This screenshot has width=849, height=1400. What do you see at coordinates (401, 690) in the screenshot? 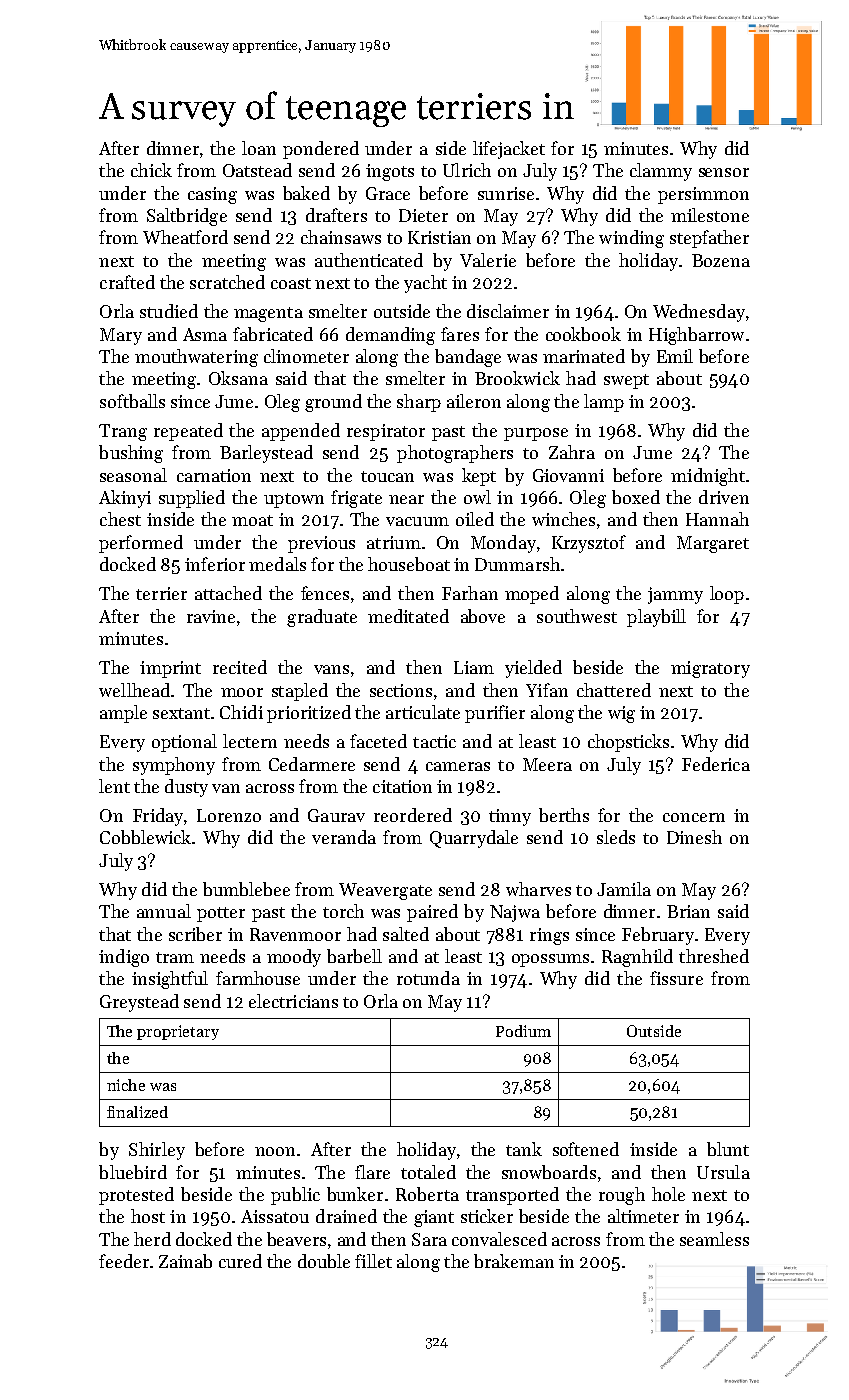
I see `sections` at bounding box center [401, 690].
